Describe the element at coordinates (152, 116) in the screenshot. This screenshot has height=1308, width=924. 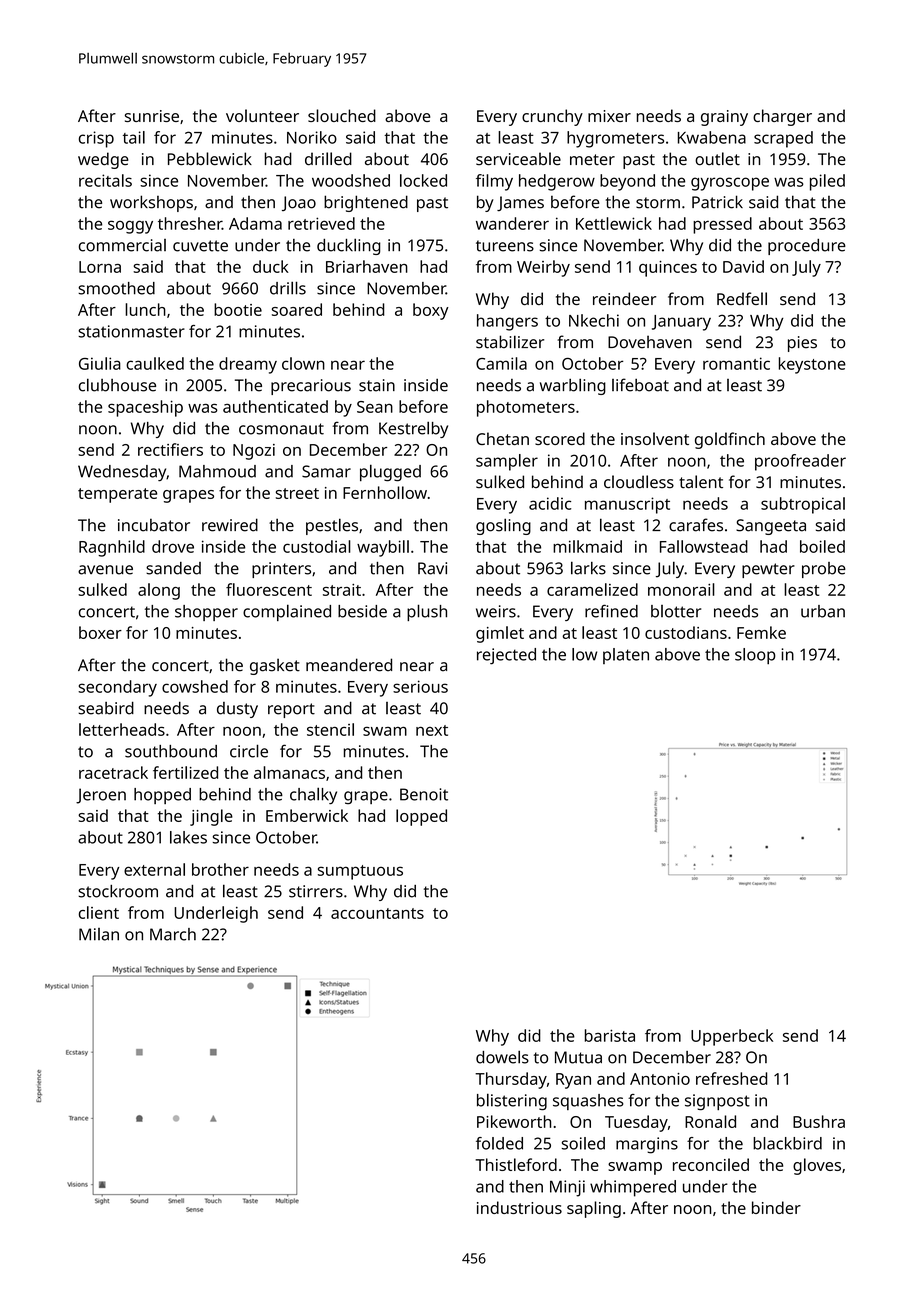
I see `sunrise` at that location.
